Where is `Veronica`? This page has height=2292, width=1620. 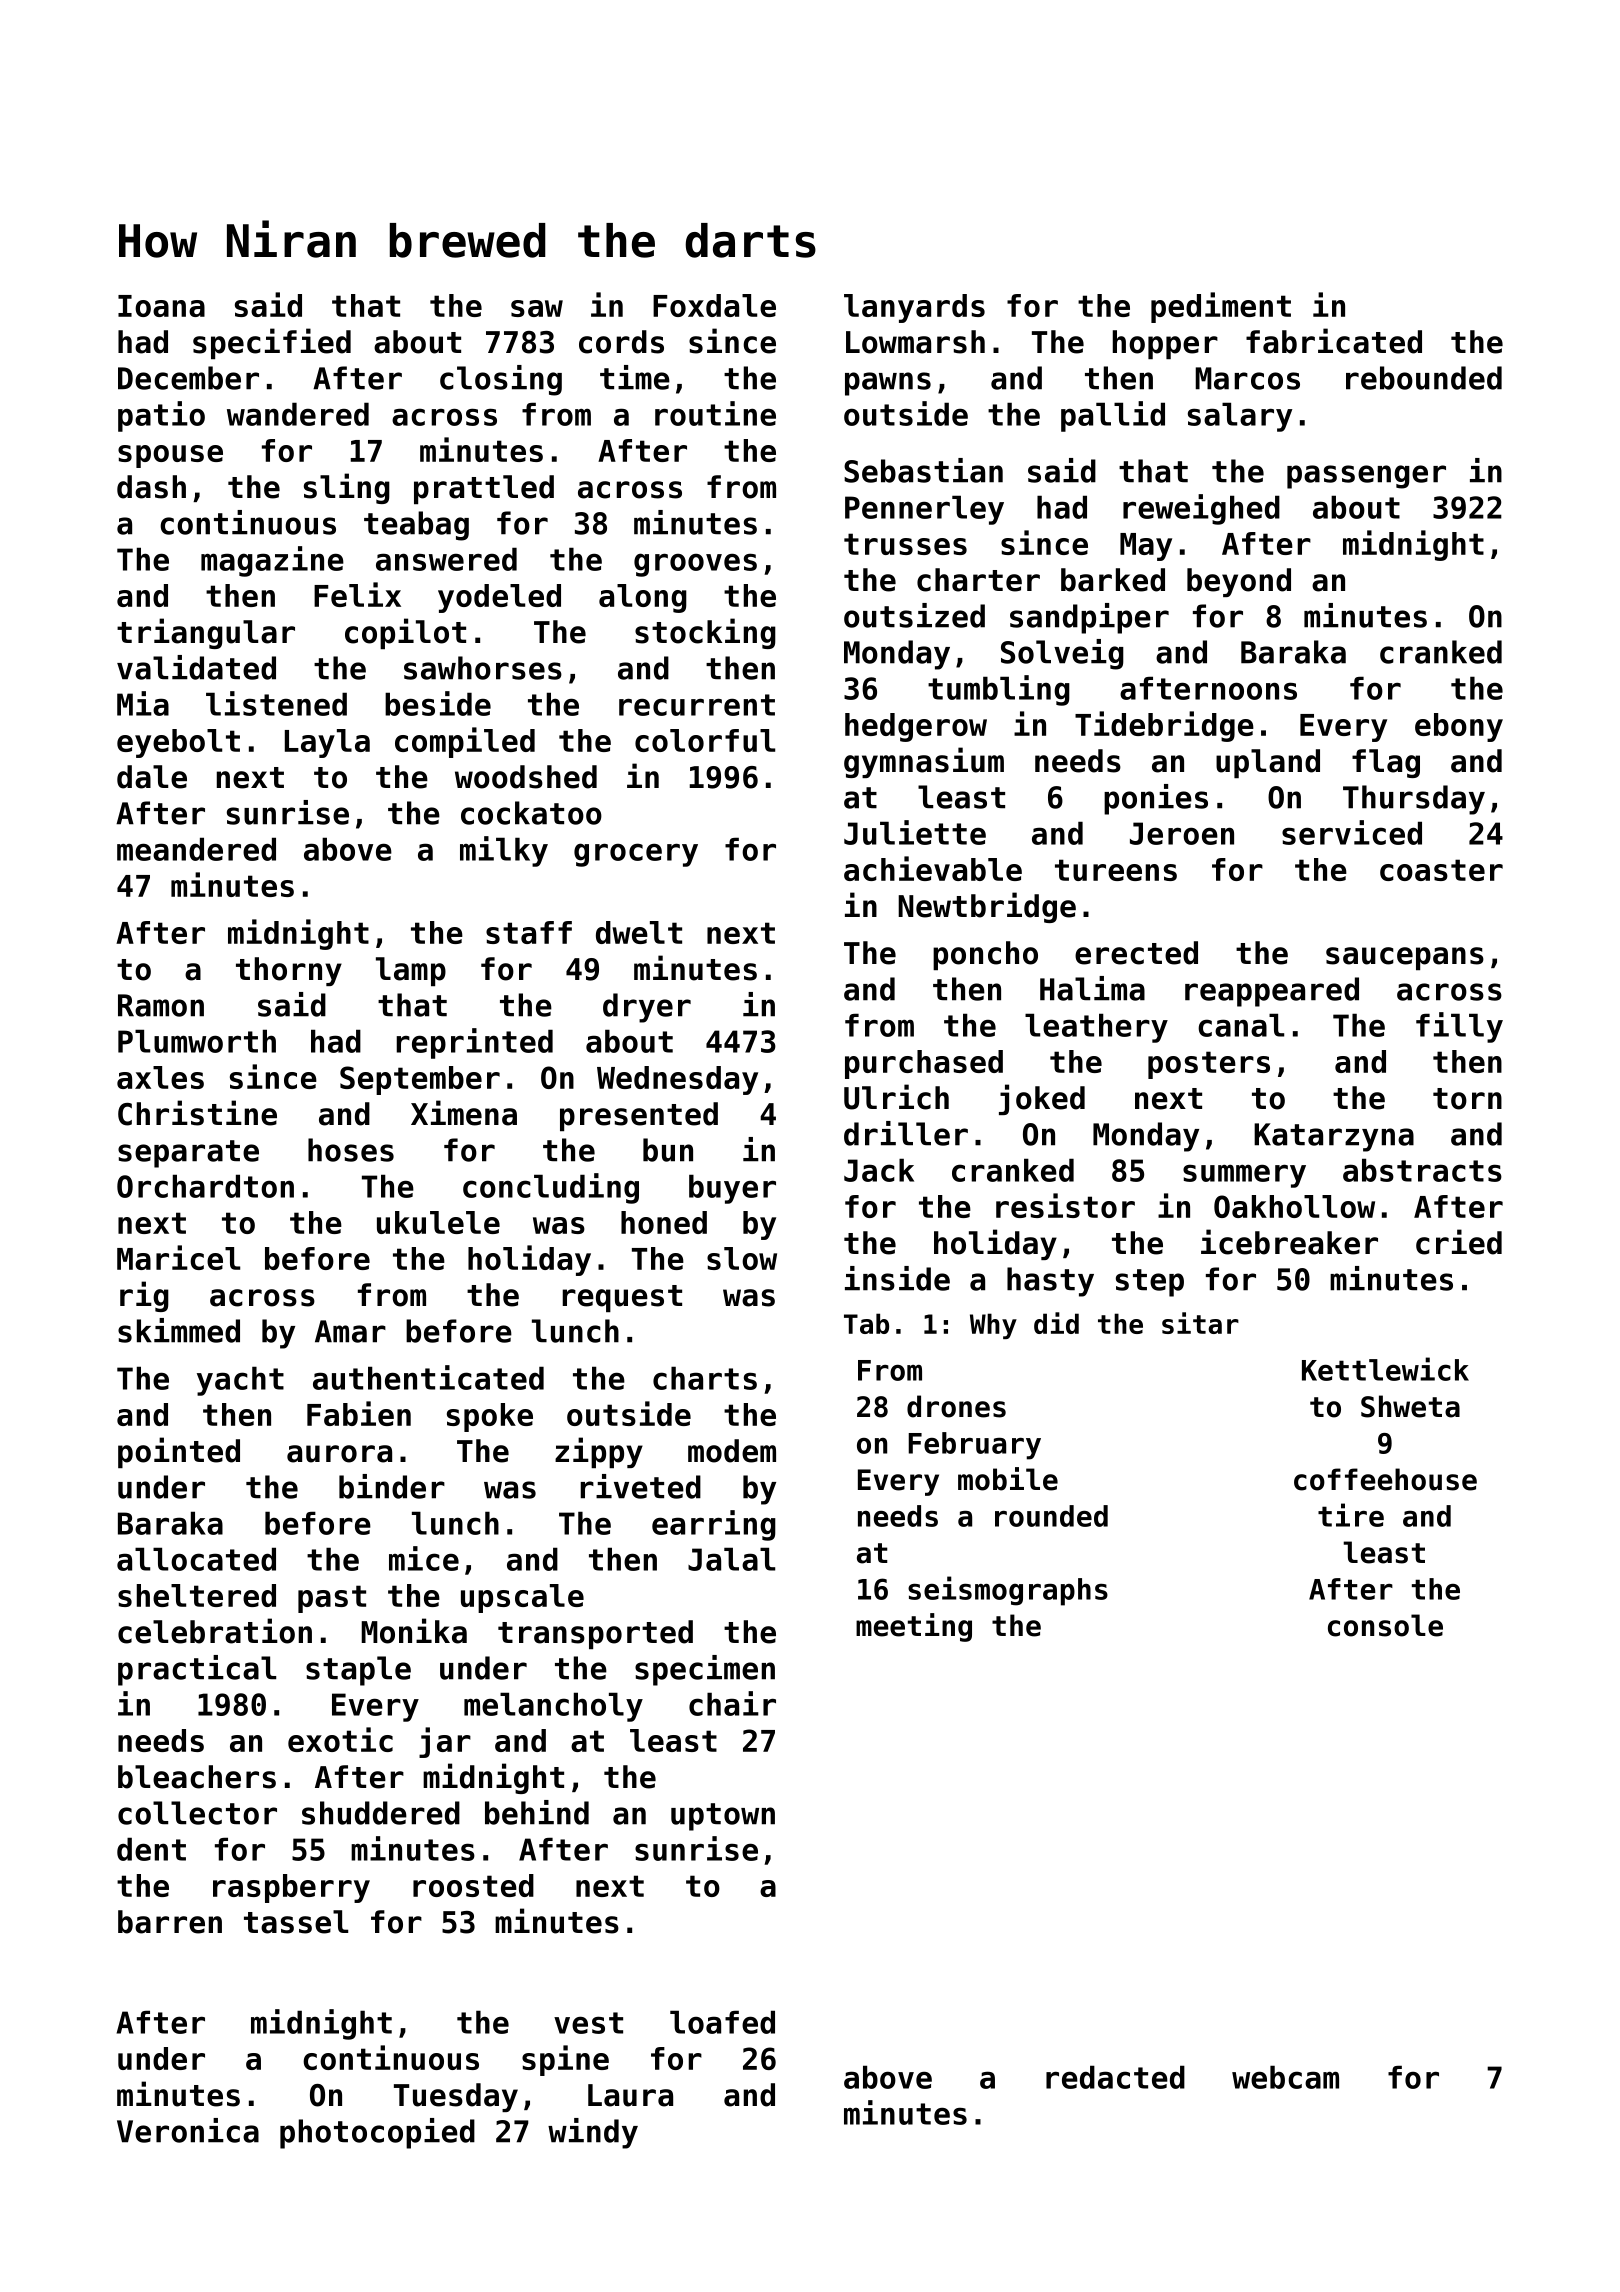
Veronica is located at coordinates (188, 2130).
